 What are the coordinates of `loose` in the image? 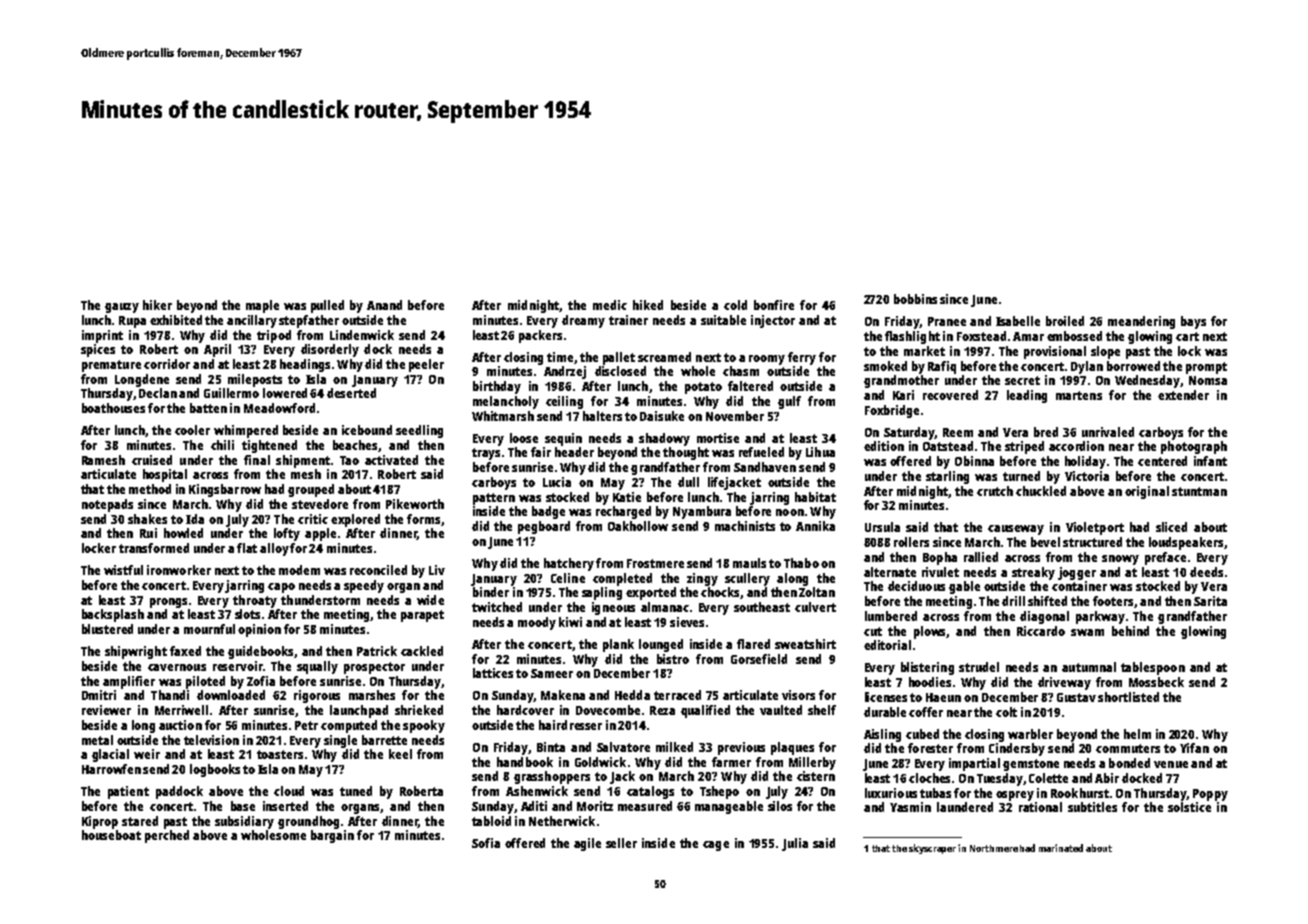 It's located at (524, 438).
